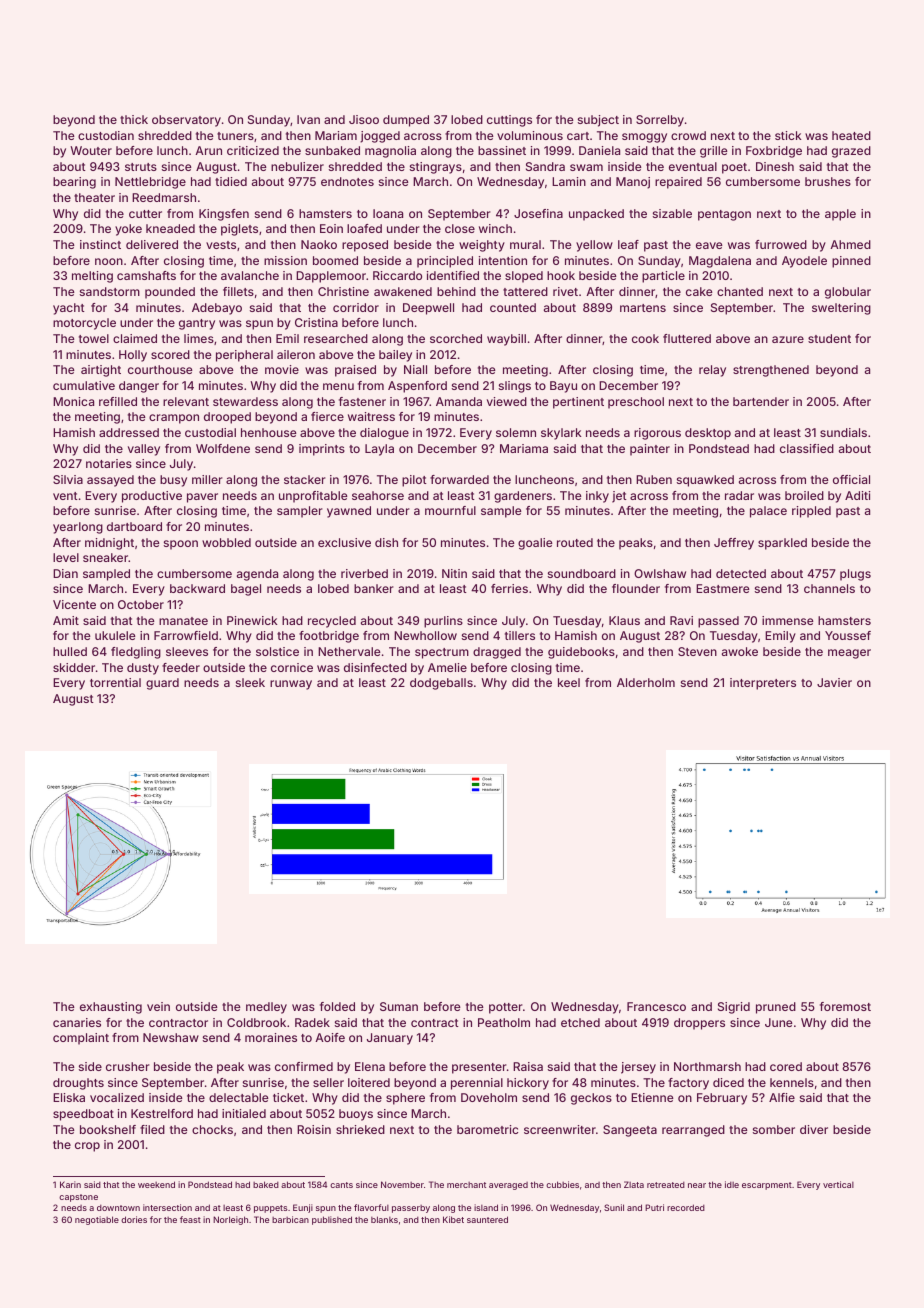 This image has height=1308, width=924. I want to click on vertical, so click(838, 1184).
